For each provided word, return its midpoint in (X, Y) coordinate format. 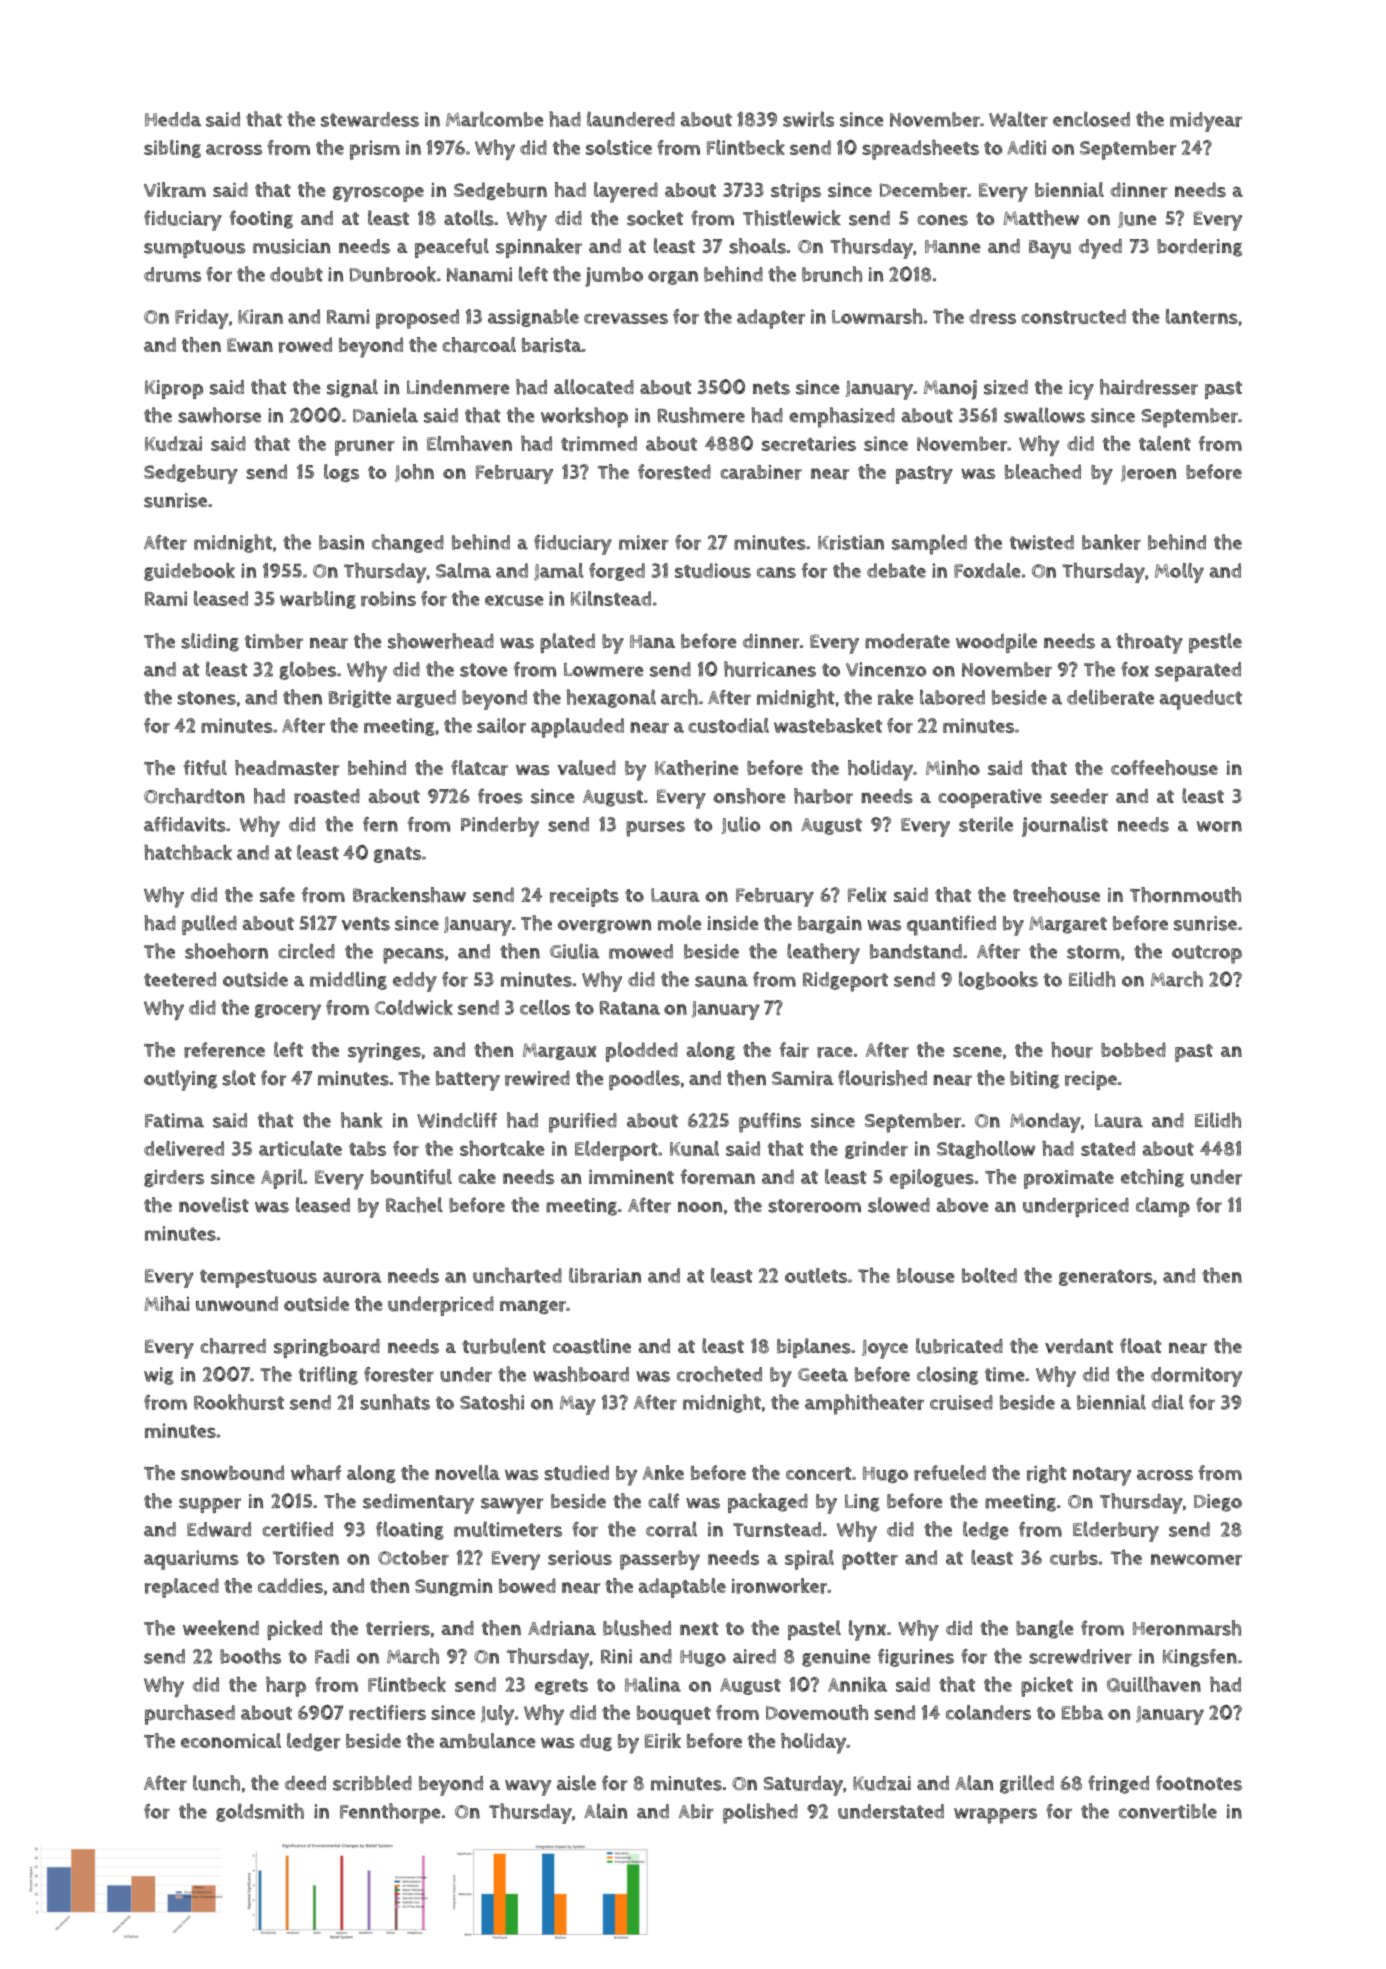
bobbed (1133, 1049)
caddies (290, 1586)
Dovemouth (817, 1712)
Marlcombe (495, 119)
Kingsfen (1200, 1658)
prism (375, 150)
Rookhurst (239, 1402)
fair (794, 1050)
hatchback (188, 852)
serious (580, 1557)
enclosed (1091, 119)
